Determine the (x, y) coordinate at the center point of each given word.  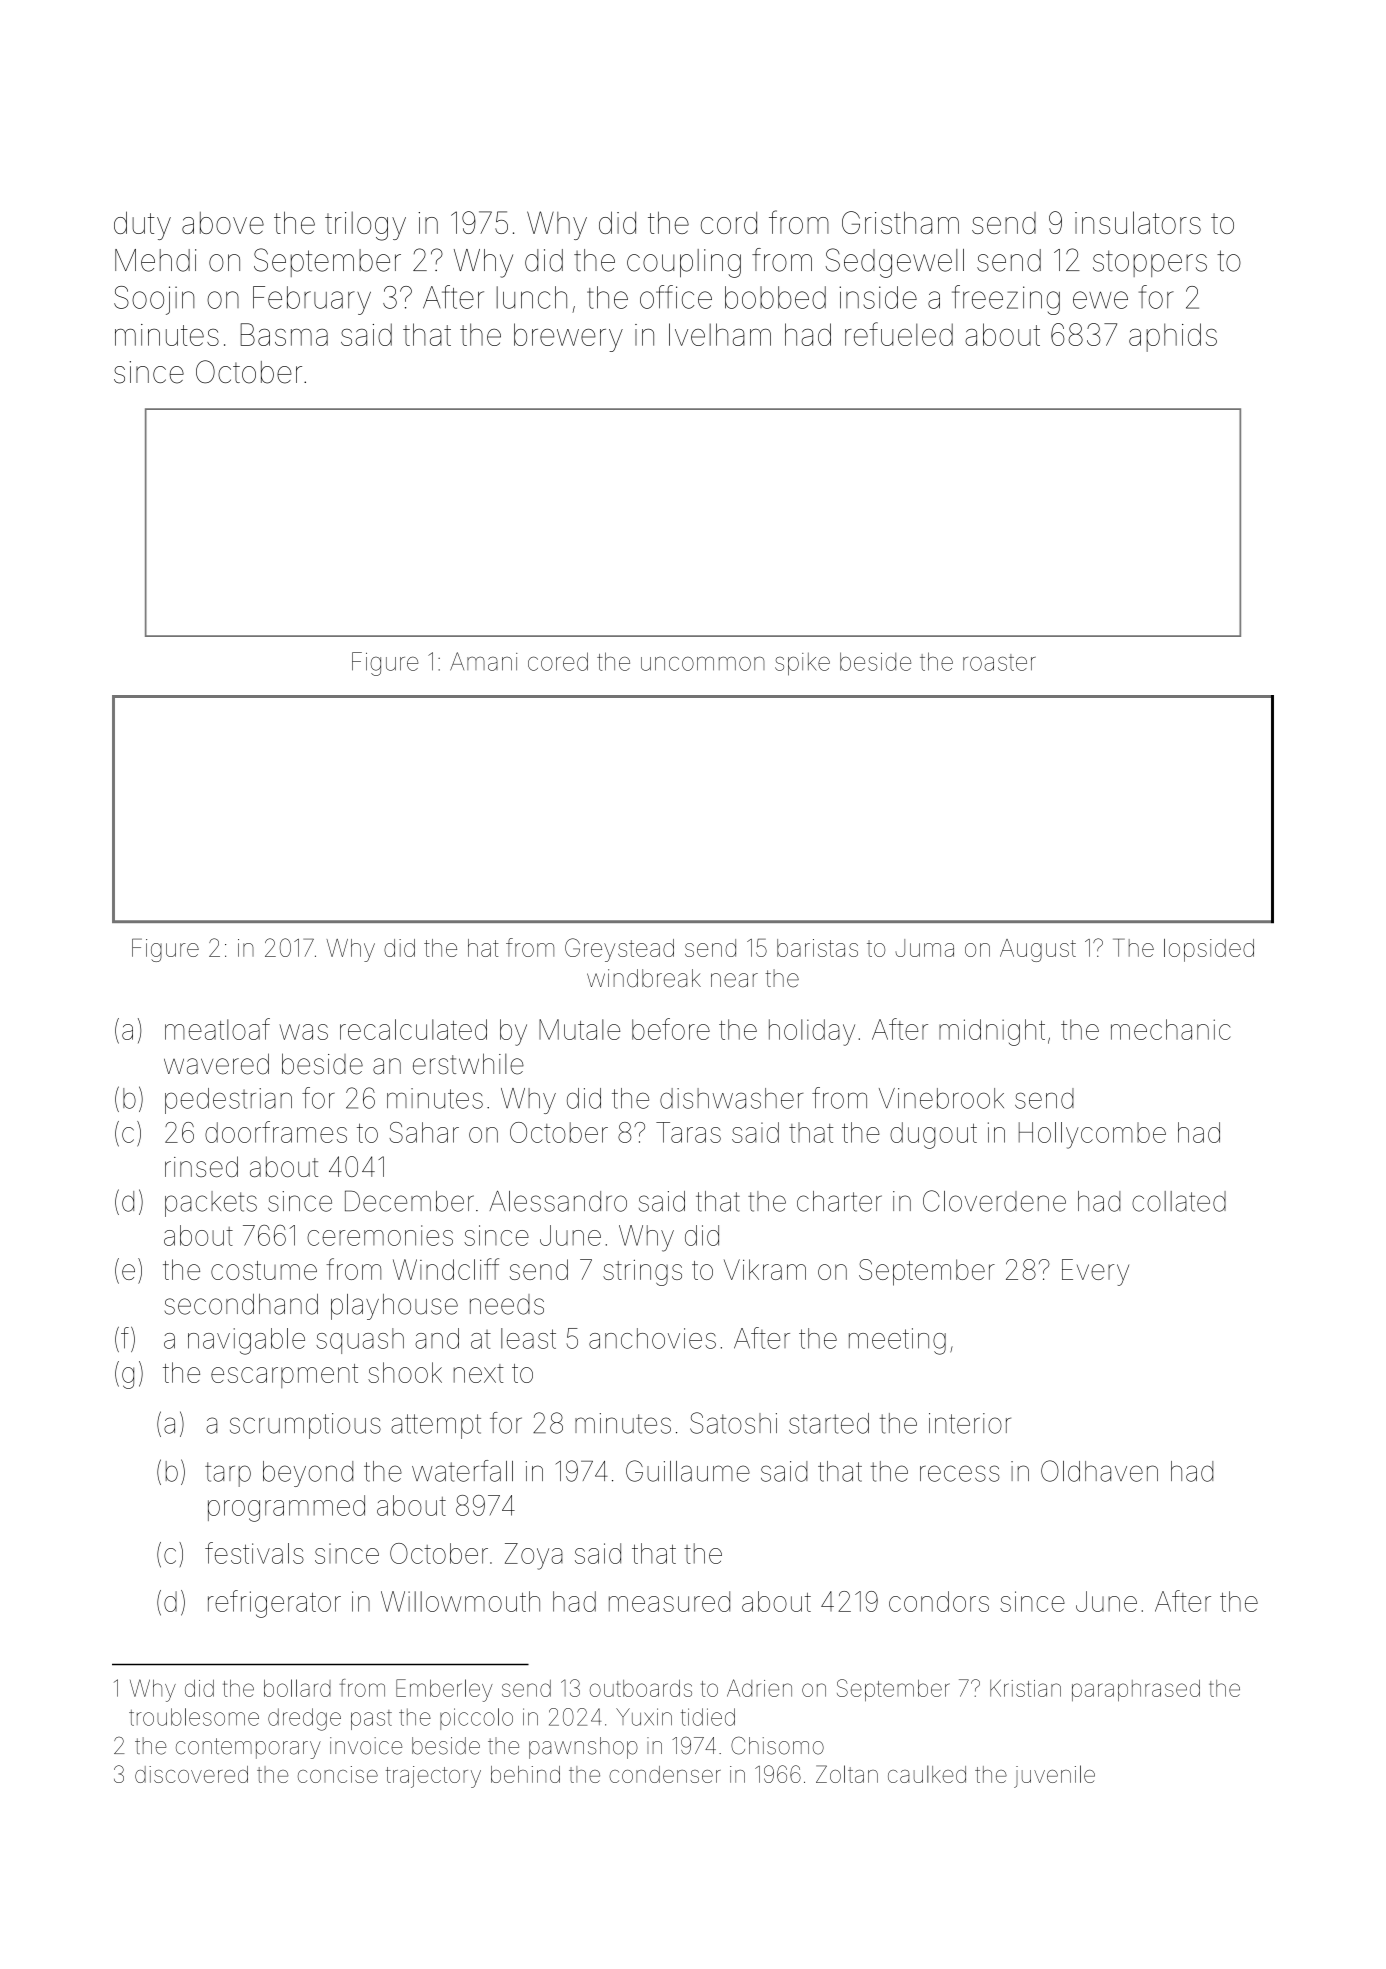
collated (1179, 1201)
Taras (688, 1132)
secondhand (241, 1304)
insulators (1138, 222)
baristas (817, 948)
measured (669, 1601)
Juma (924, 948)
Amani (483, 661)
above (223, 223)
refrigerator (274, 1604)
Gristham (900, 222)
